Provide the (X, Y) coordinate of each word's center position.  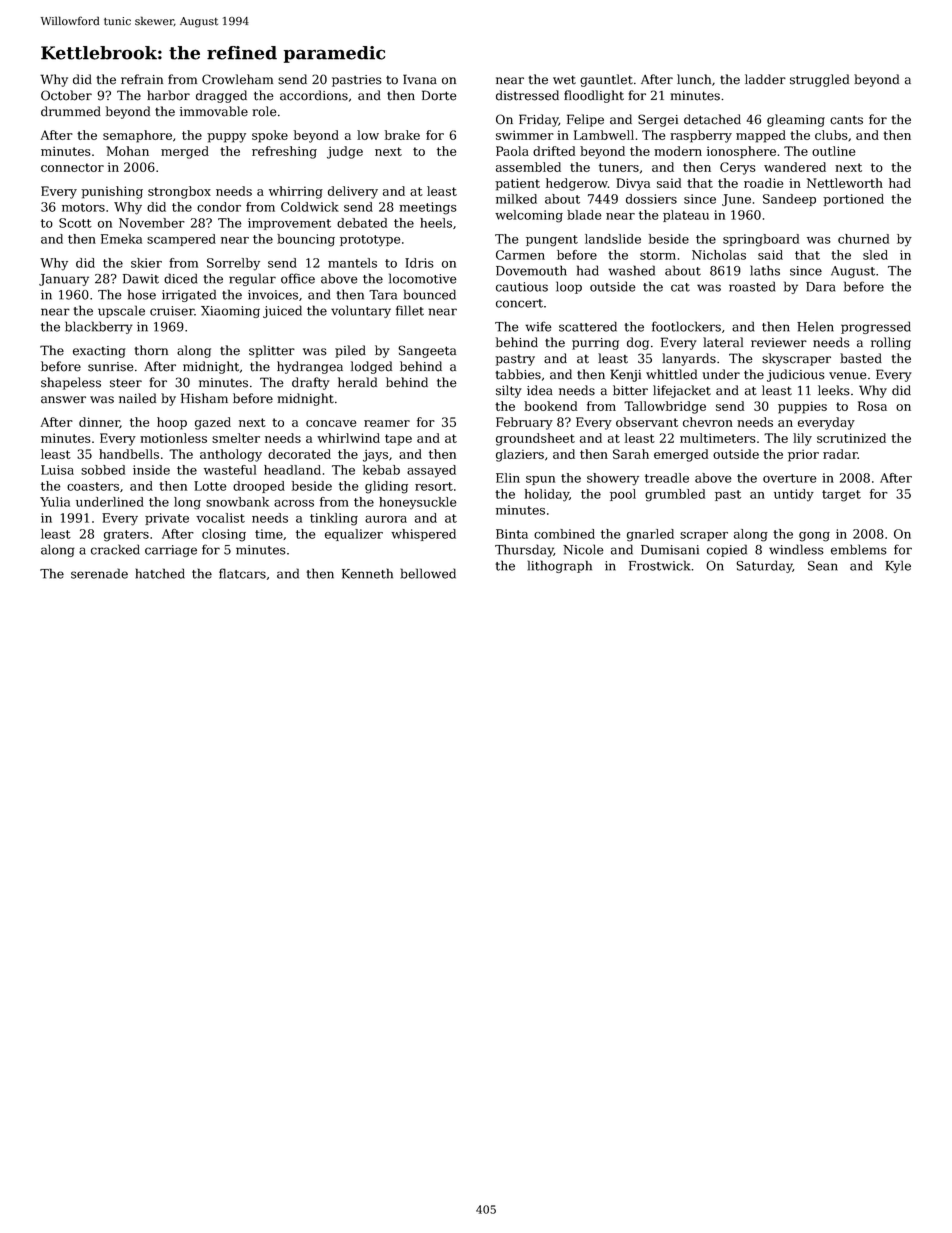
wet (564, 80)
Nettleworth (845, 183)
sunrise (111, 367)
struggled (819, 80)
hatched (160, 573)
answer (63, 400)
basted (861, 358)
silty (509, 391)
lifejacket (682, 391)
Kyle (898, 566)
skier (146, 263)
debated (362, 223)
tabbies (518, 374)
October (66, 95)
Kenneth (367, 573)
